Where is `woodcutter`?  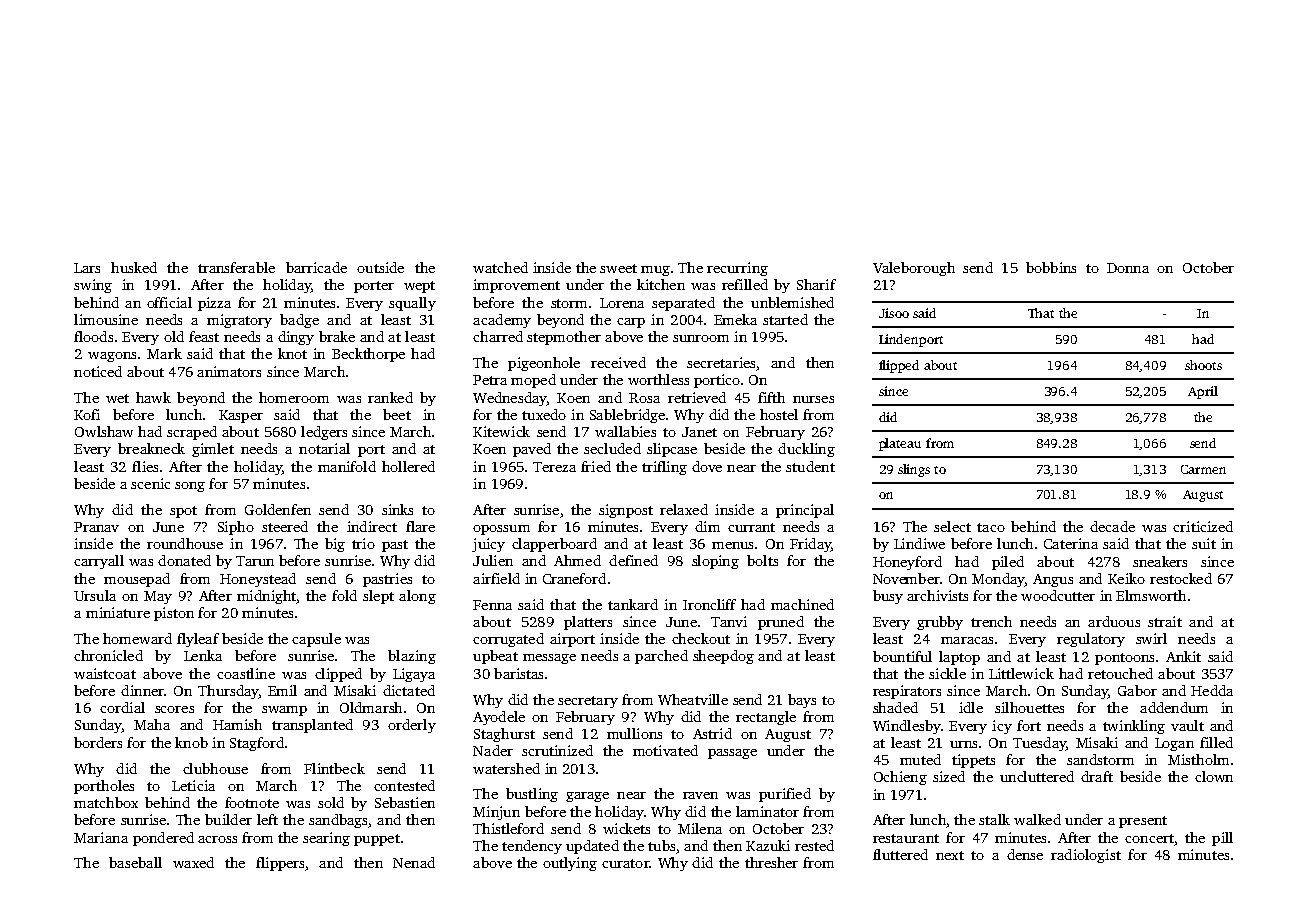
woodcutter is located at coordinates (1058, 595).
